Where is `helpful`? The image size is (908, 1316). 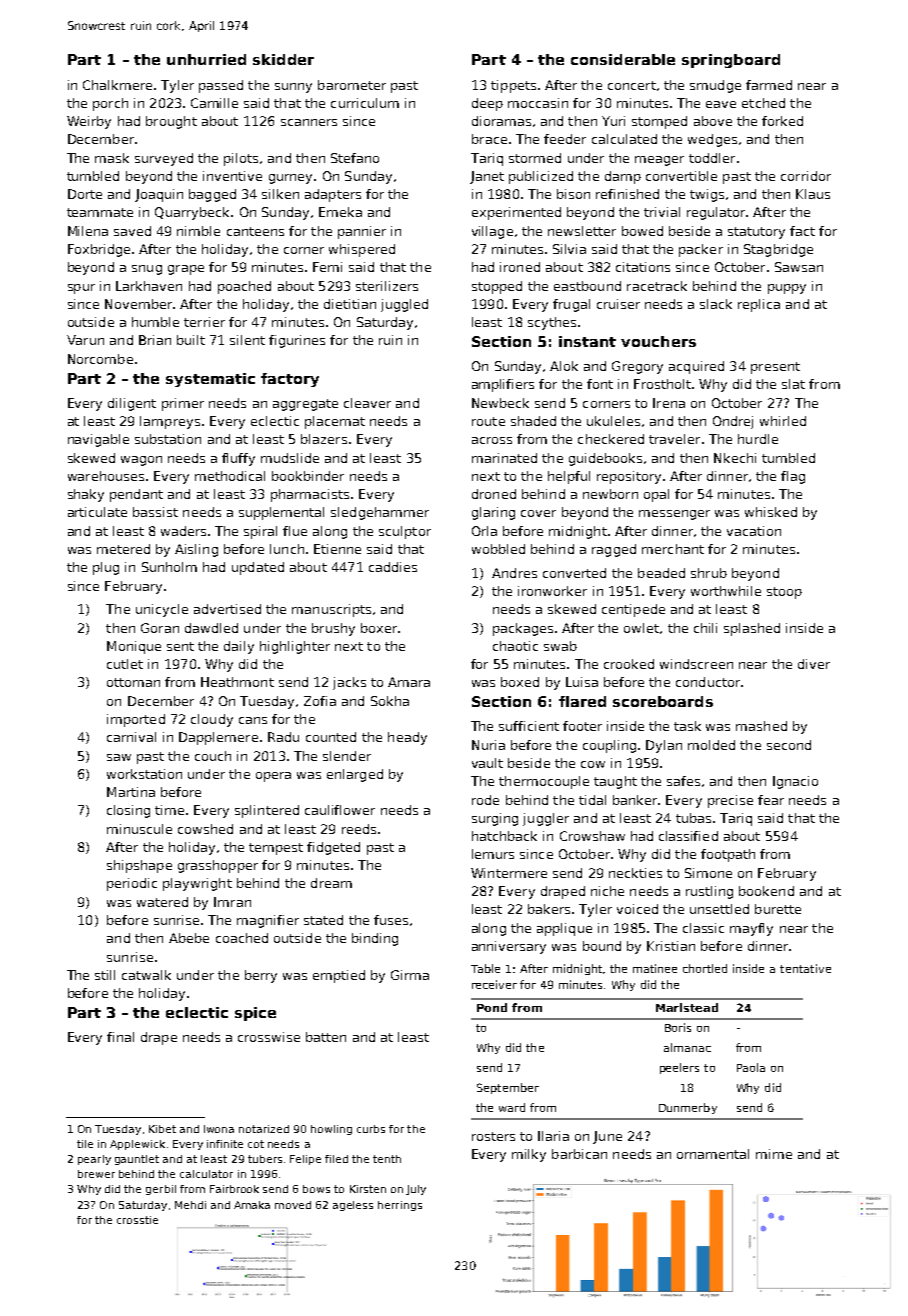
helpful is located at coordinates (569, 477).
